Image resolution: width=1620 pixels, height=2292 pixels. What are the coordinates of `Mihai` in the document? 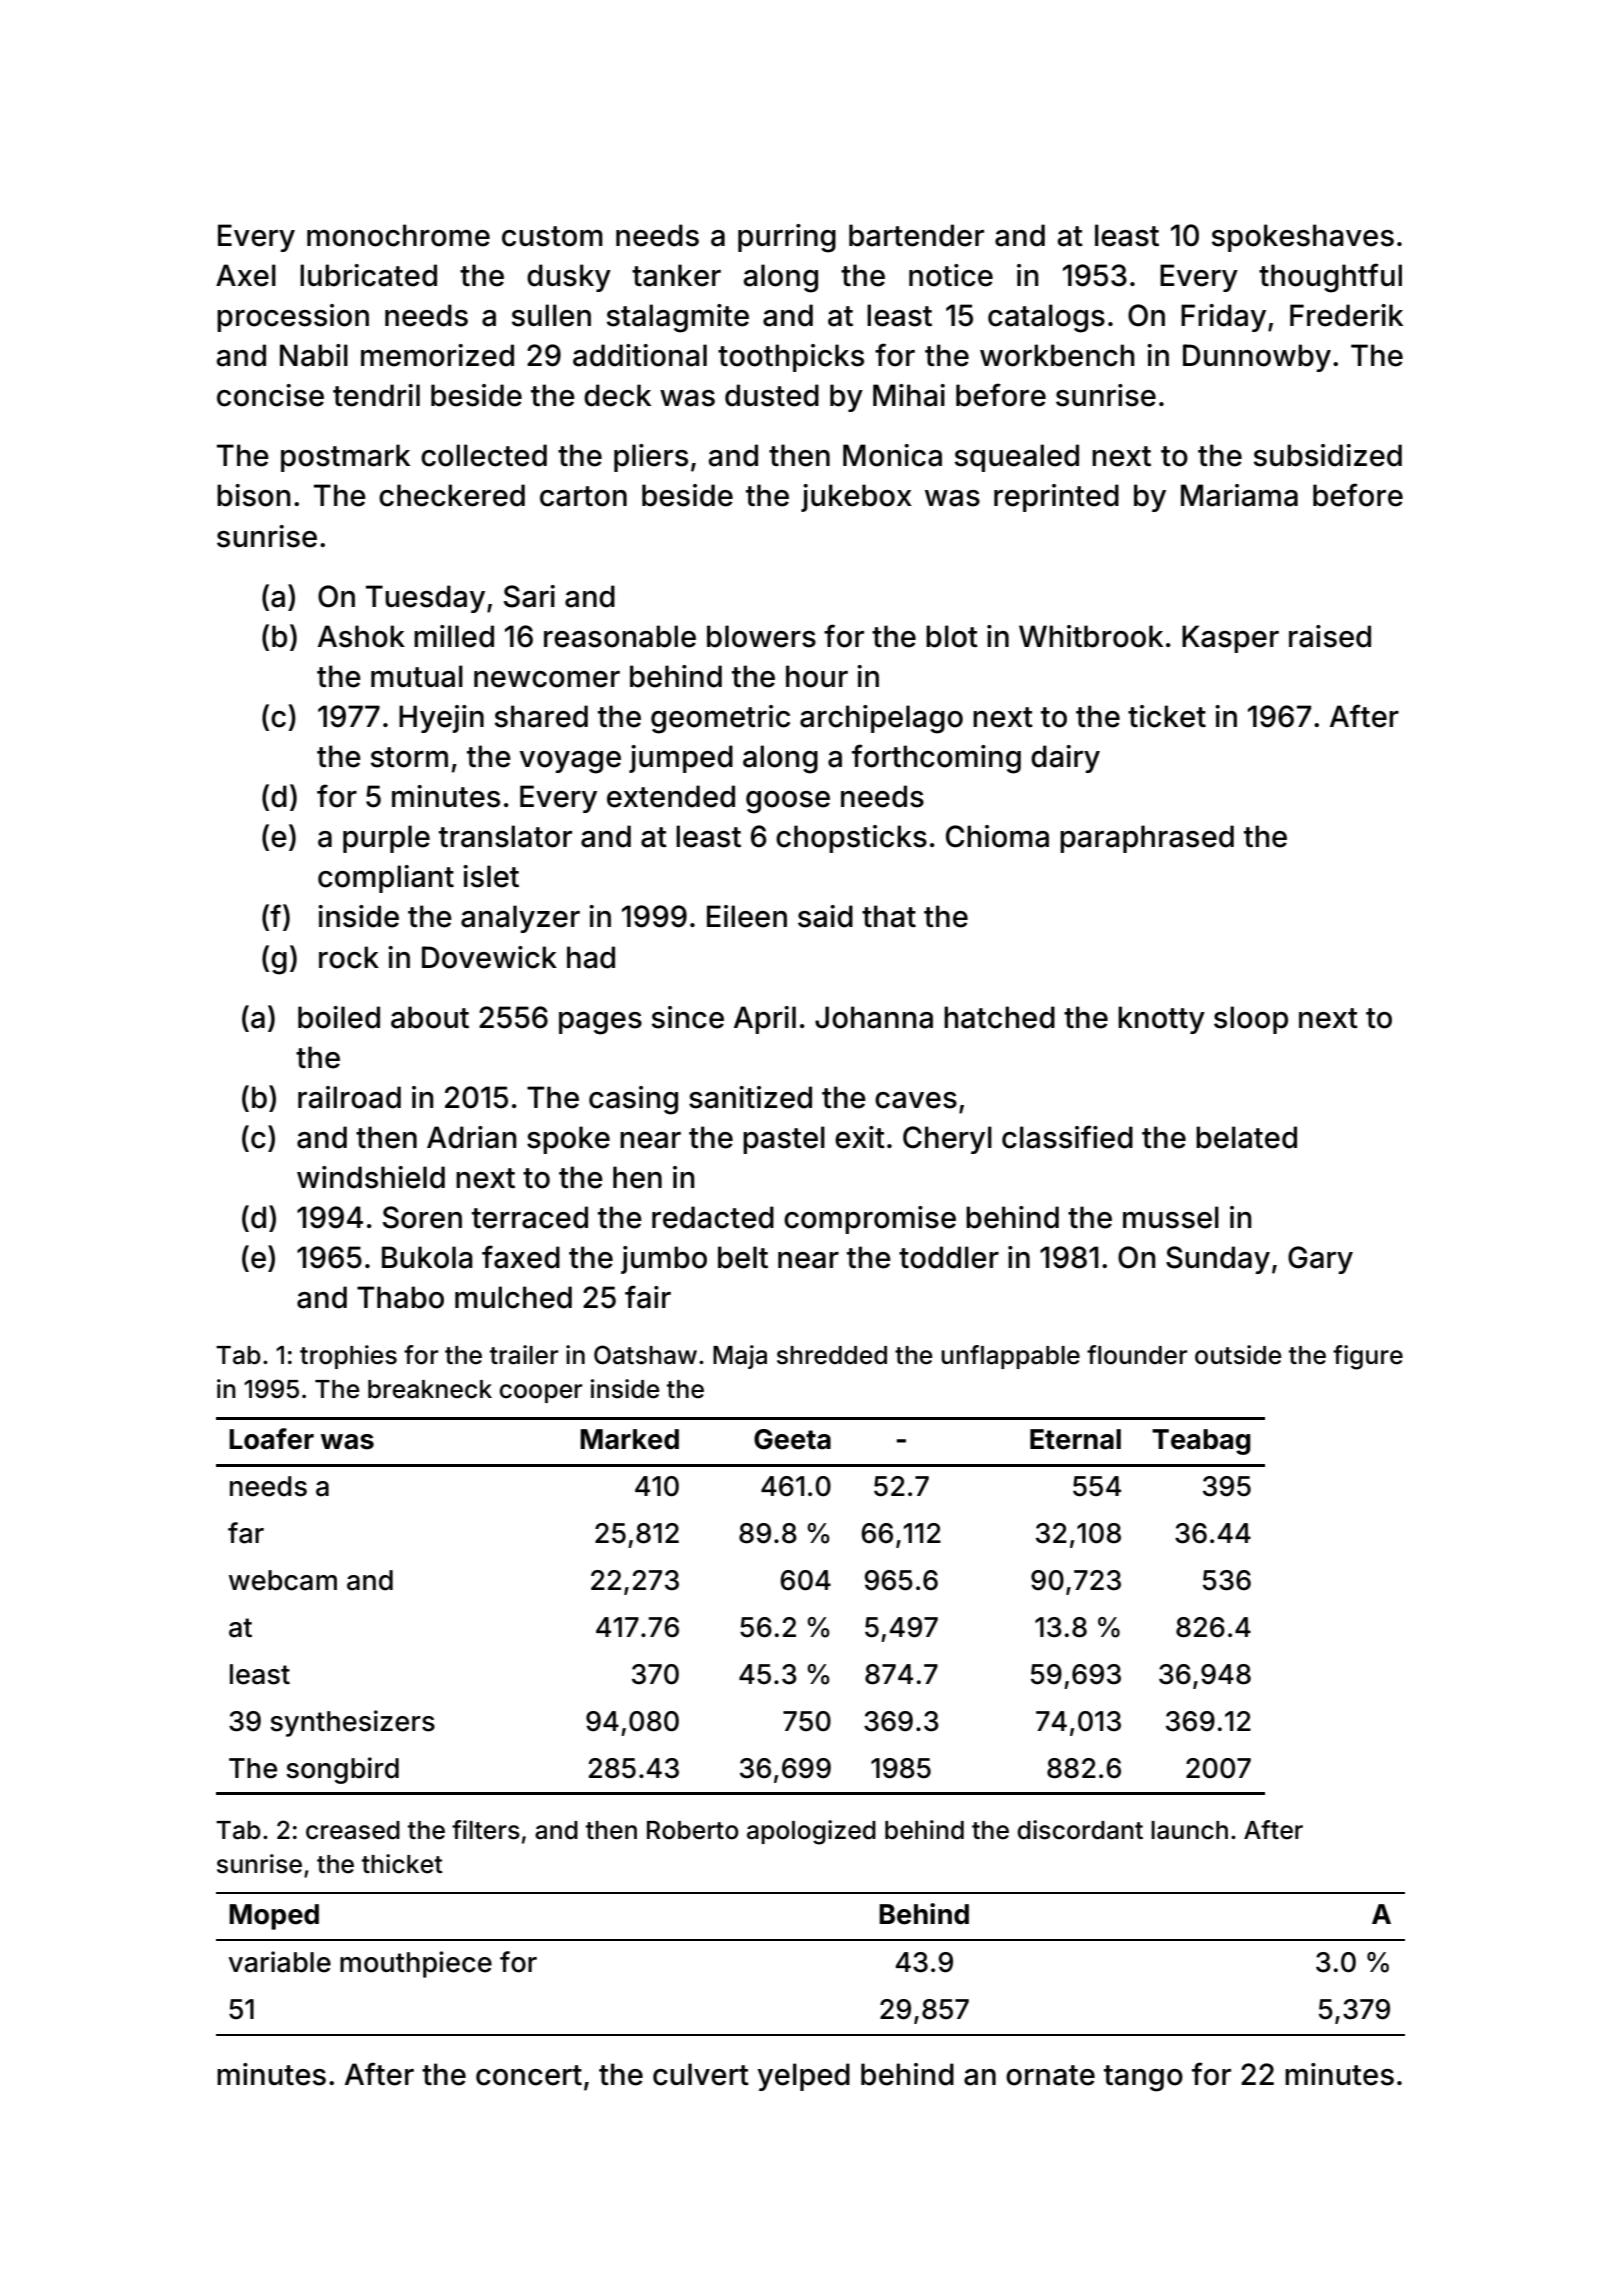 It's located at (909, 395).
